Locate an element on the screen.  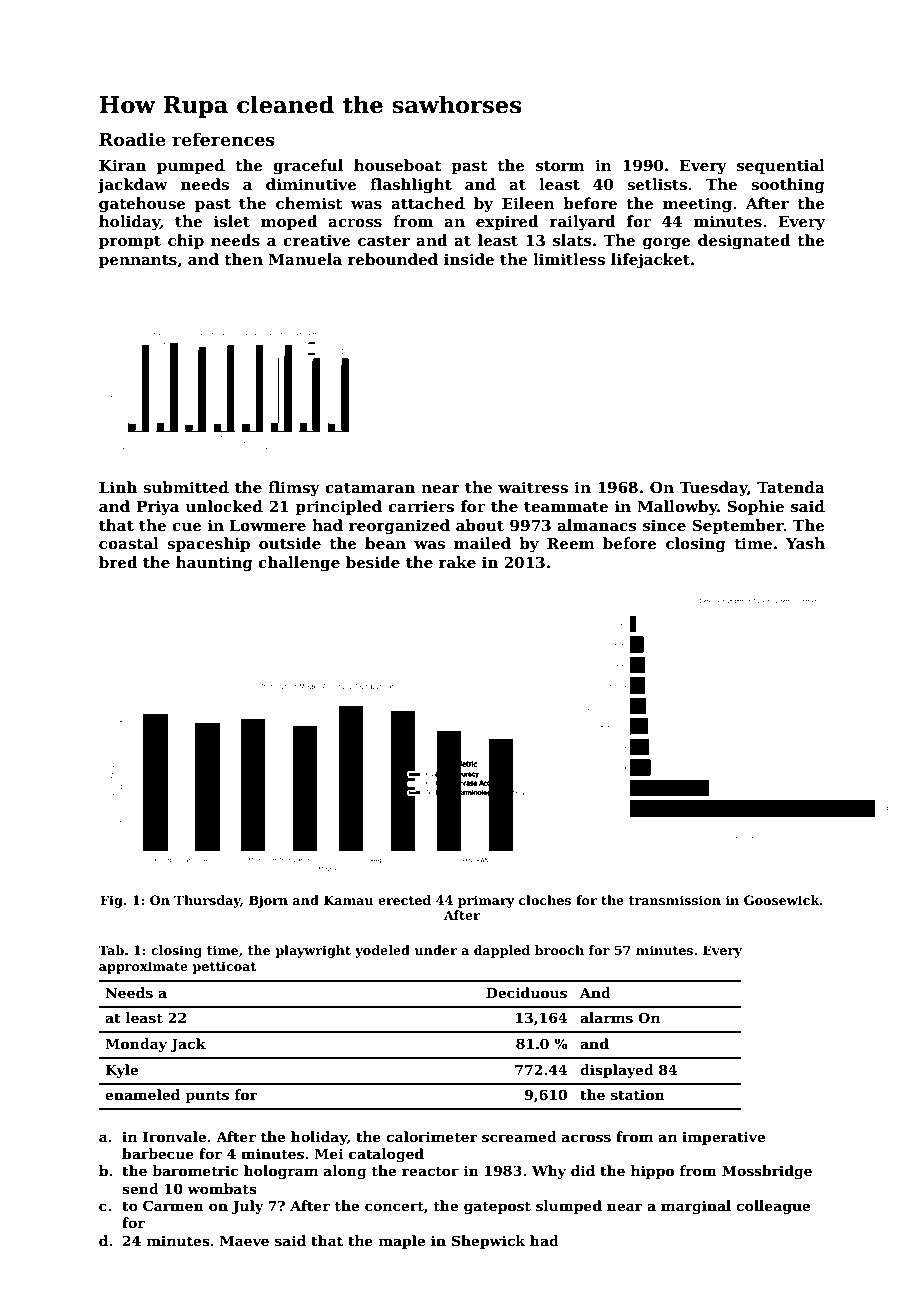
setlists is located at coordinates (657, 184).
